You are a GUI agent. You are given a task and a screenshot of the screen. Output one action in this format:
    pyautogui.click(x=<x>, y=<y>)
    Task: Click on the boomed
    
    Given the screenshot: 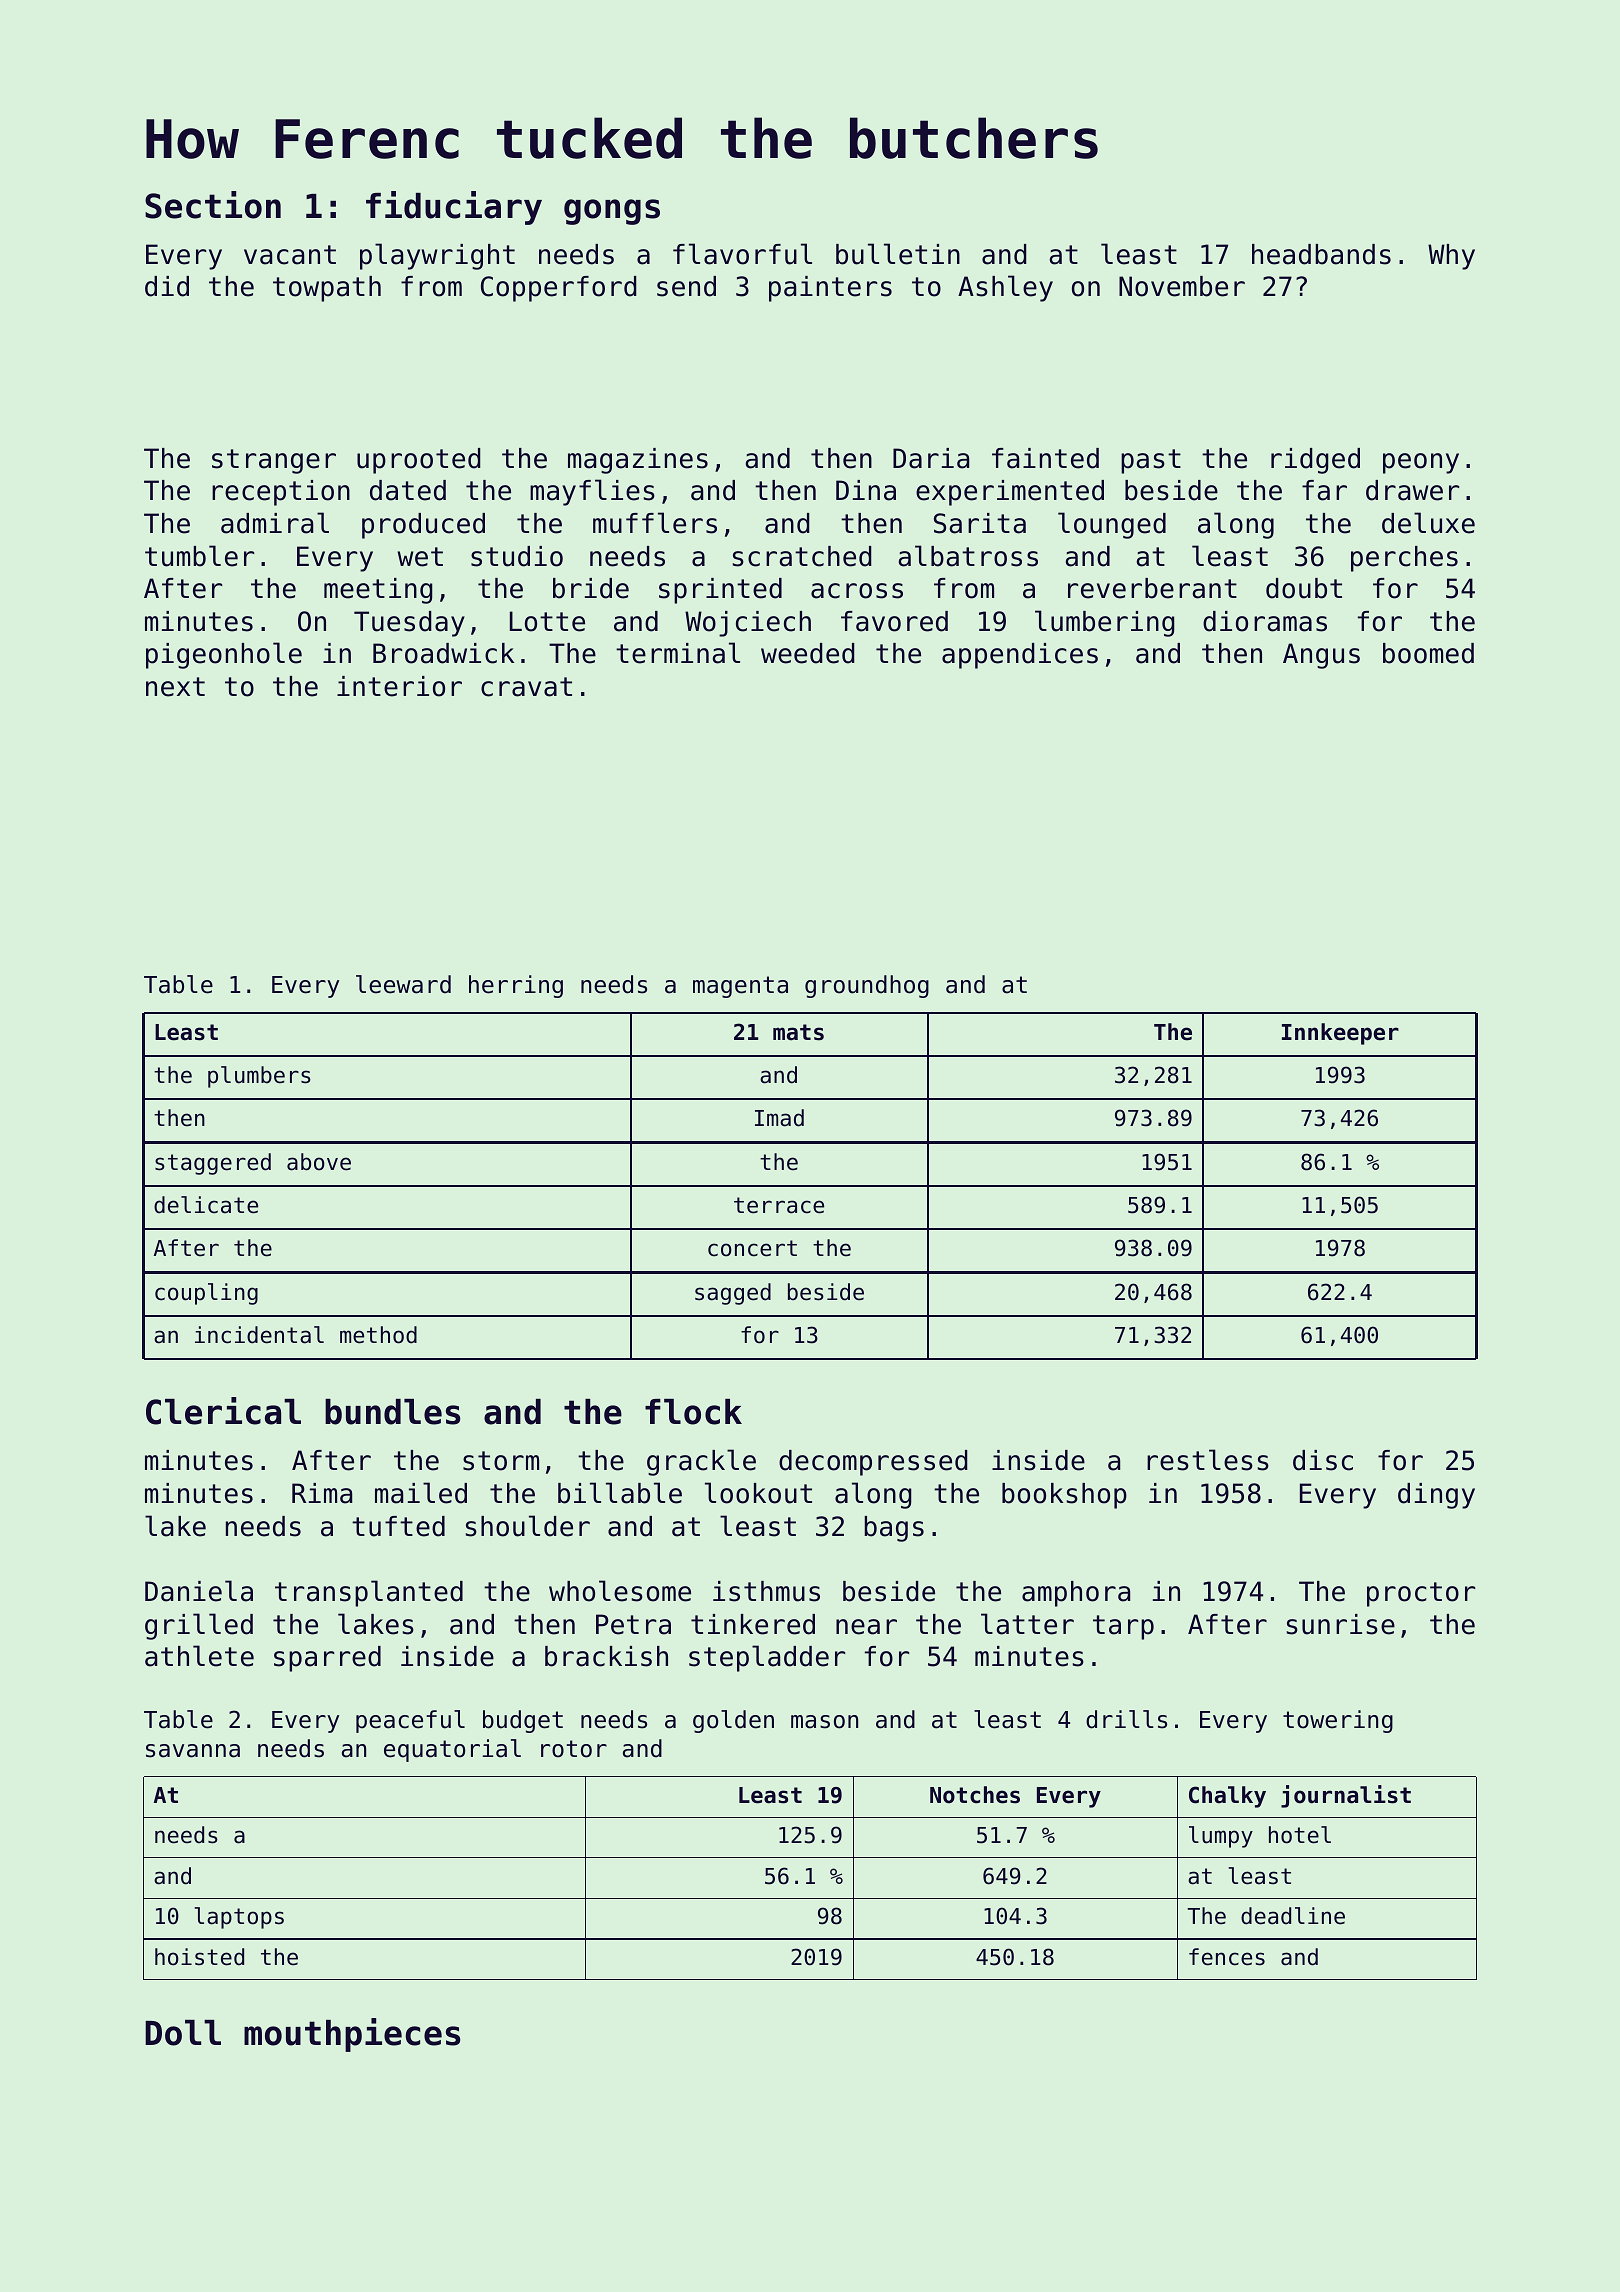 What is the action you would take?
    pyautogui.click(x=1428, y=653)
